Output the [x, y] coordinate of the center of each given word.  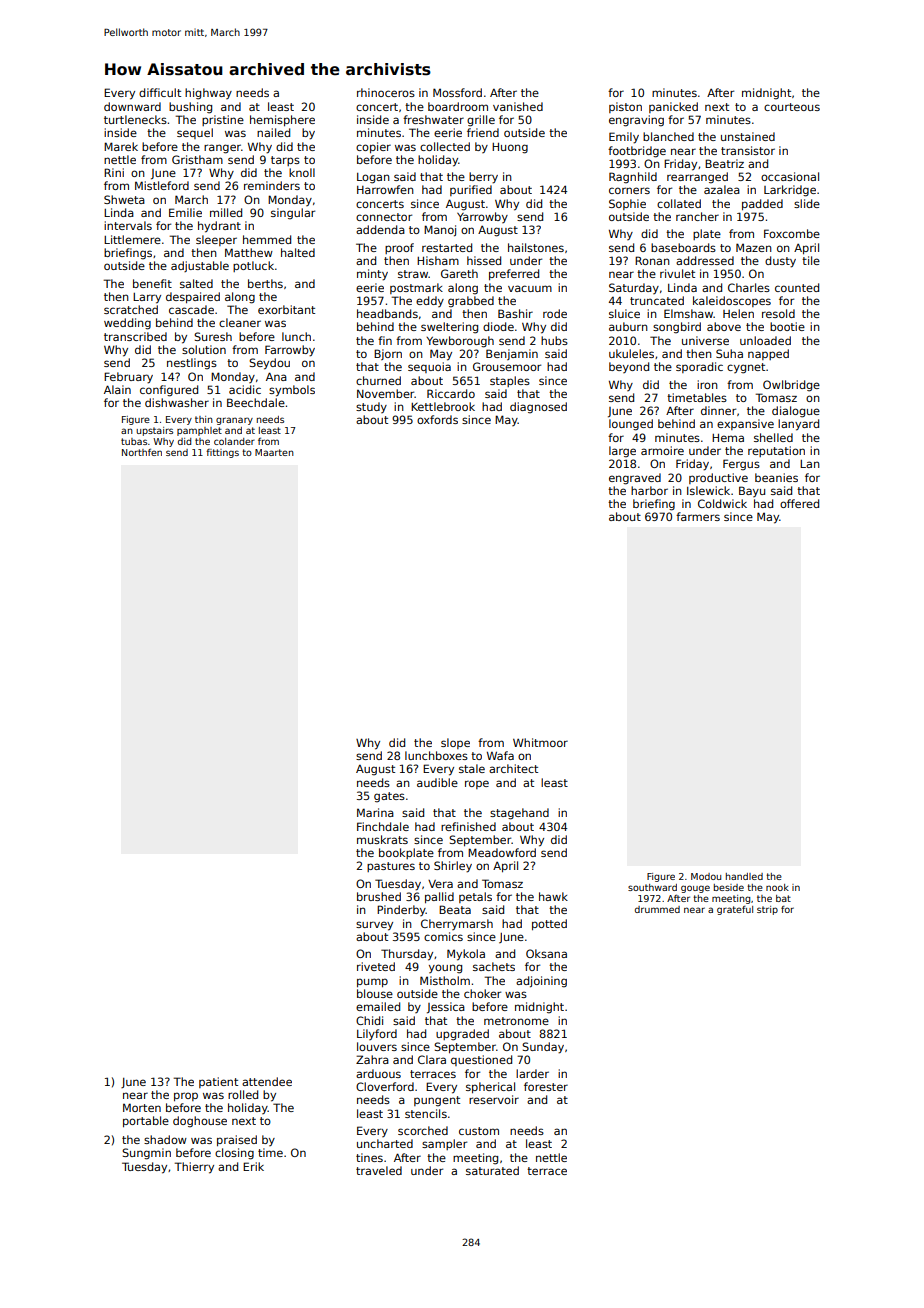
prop [186, 1096]
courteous [792, 107]
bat [783, 898]
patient [218, 1082]
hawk [553, 896]
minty [372, 275]
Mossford [457, 92]
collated [679, 203]
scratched [131, 309]
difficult [160, 92]
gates [389, 797]
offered [799, 503]
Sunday [543, 1048]
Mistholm [445, 980]
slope [455, 743]
